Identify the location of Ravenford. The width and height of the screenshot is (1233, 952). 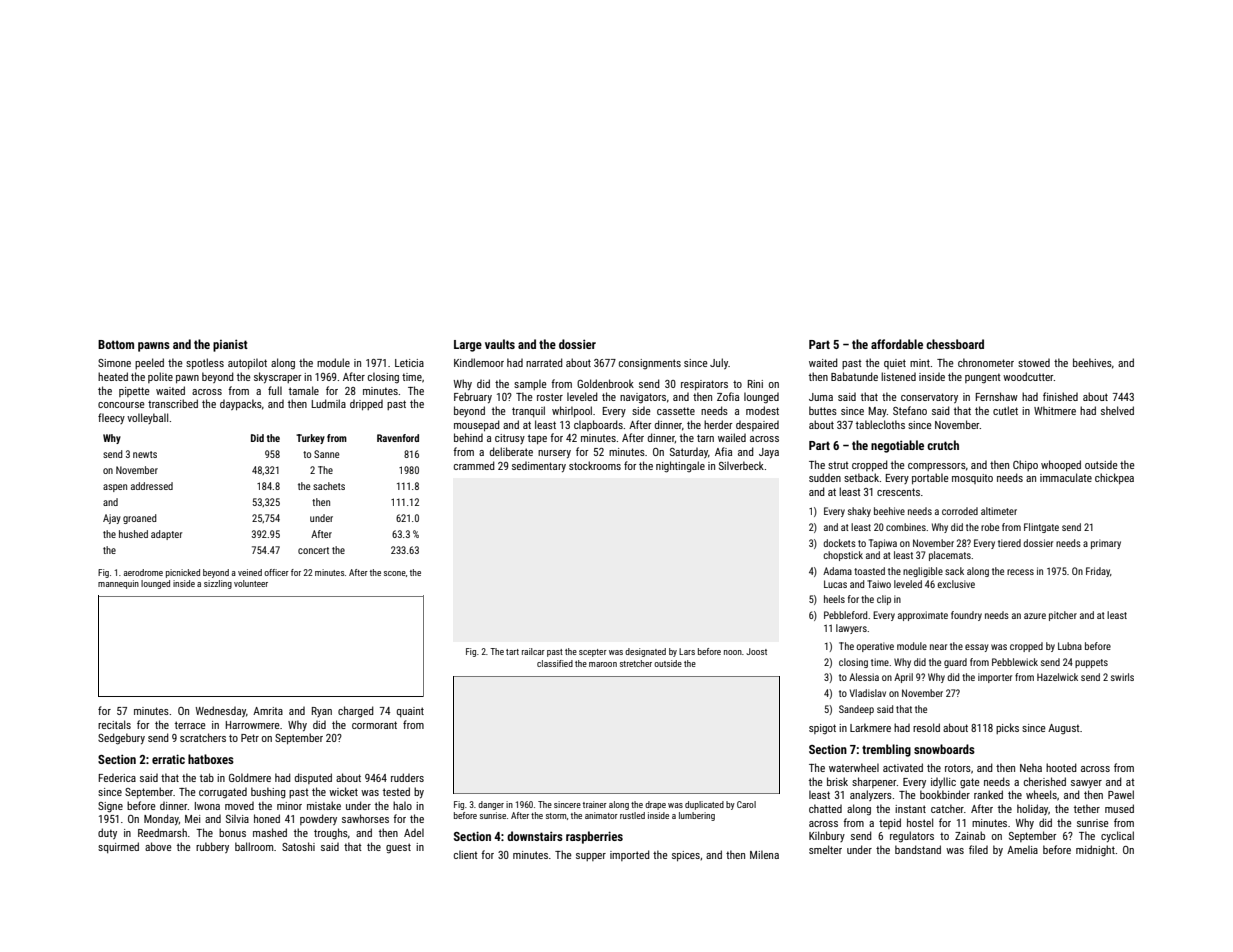
(398, 438).
